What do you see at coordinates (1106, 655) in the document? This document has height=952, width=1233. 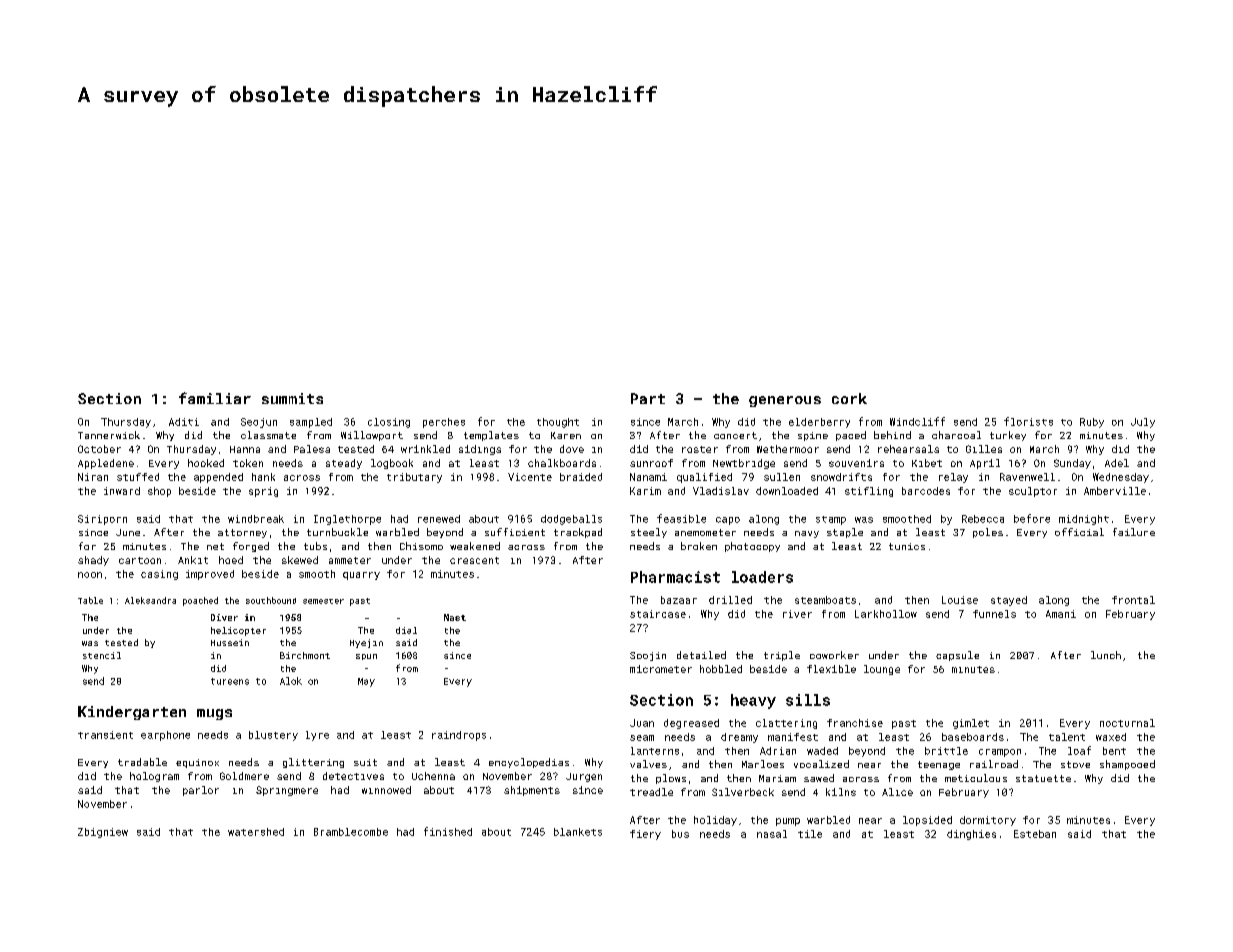 I see `lunch` at bounding box center [1106, 655].
